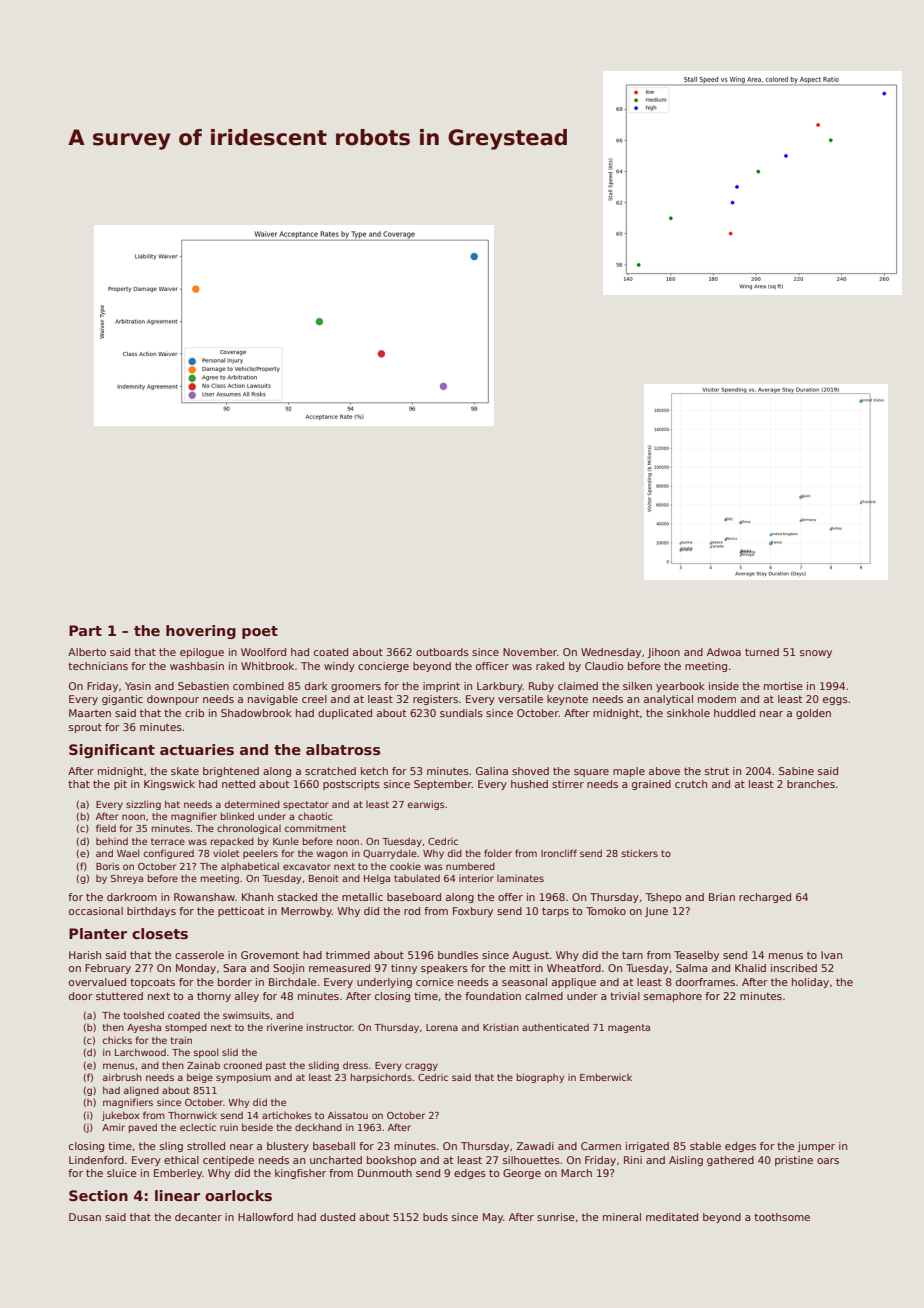 The width and height of the document is (924, 1308). What do you see at coordinates (664, 653) in the document?
I see `Jihoon` at bounding box center [664, 653].
